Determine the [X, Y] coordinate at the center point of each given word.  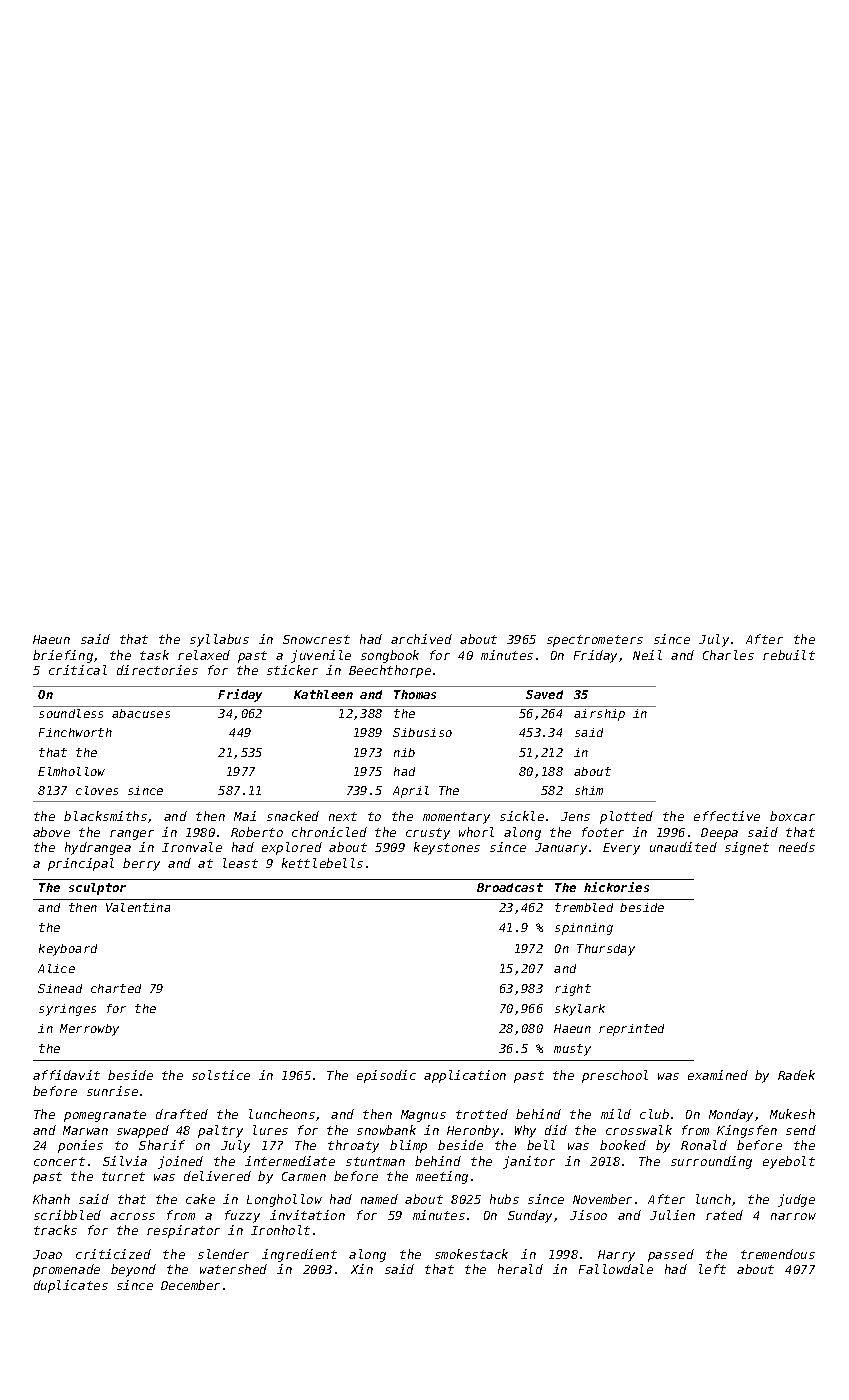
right [573, 990]
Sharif [162, 1145]
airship [599, 715]
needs [797, 847]
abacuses [141, 713]
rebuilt [789, 655]
